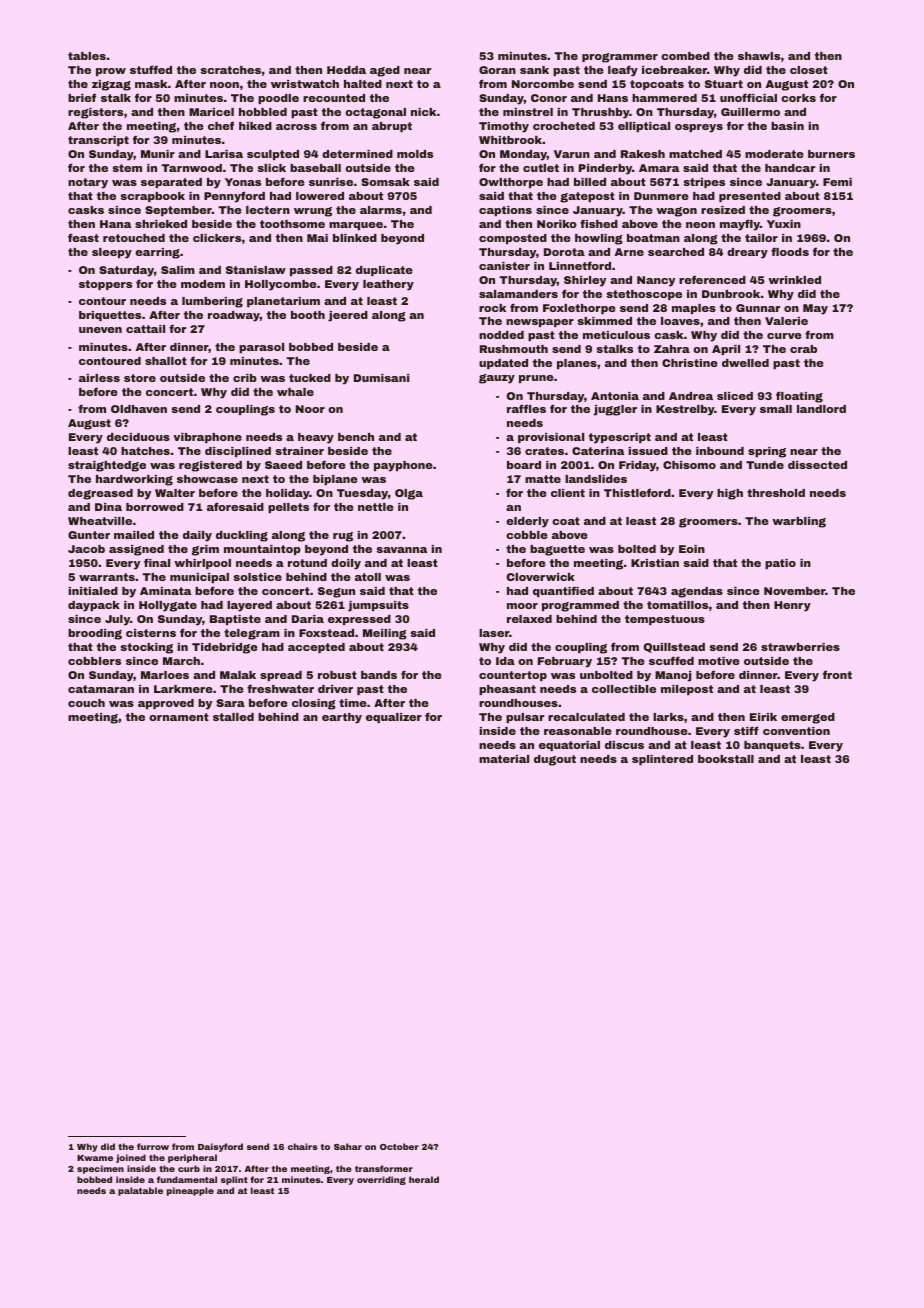 Image resolution: width=924 pixels, height=1308 pixels. Describe the element at coordinates (153, 1146) in the screenshot. I see `furrow` at that location.
